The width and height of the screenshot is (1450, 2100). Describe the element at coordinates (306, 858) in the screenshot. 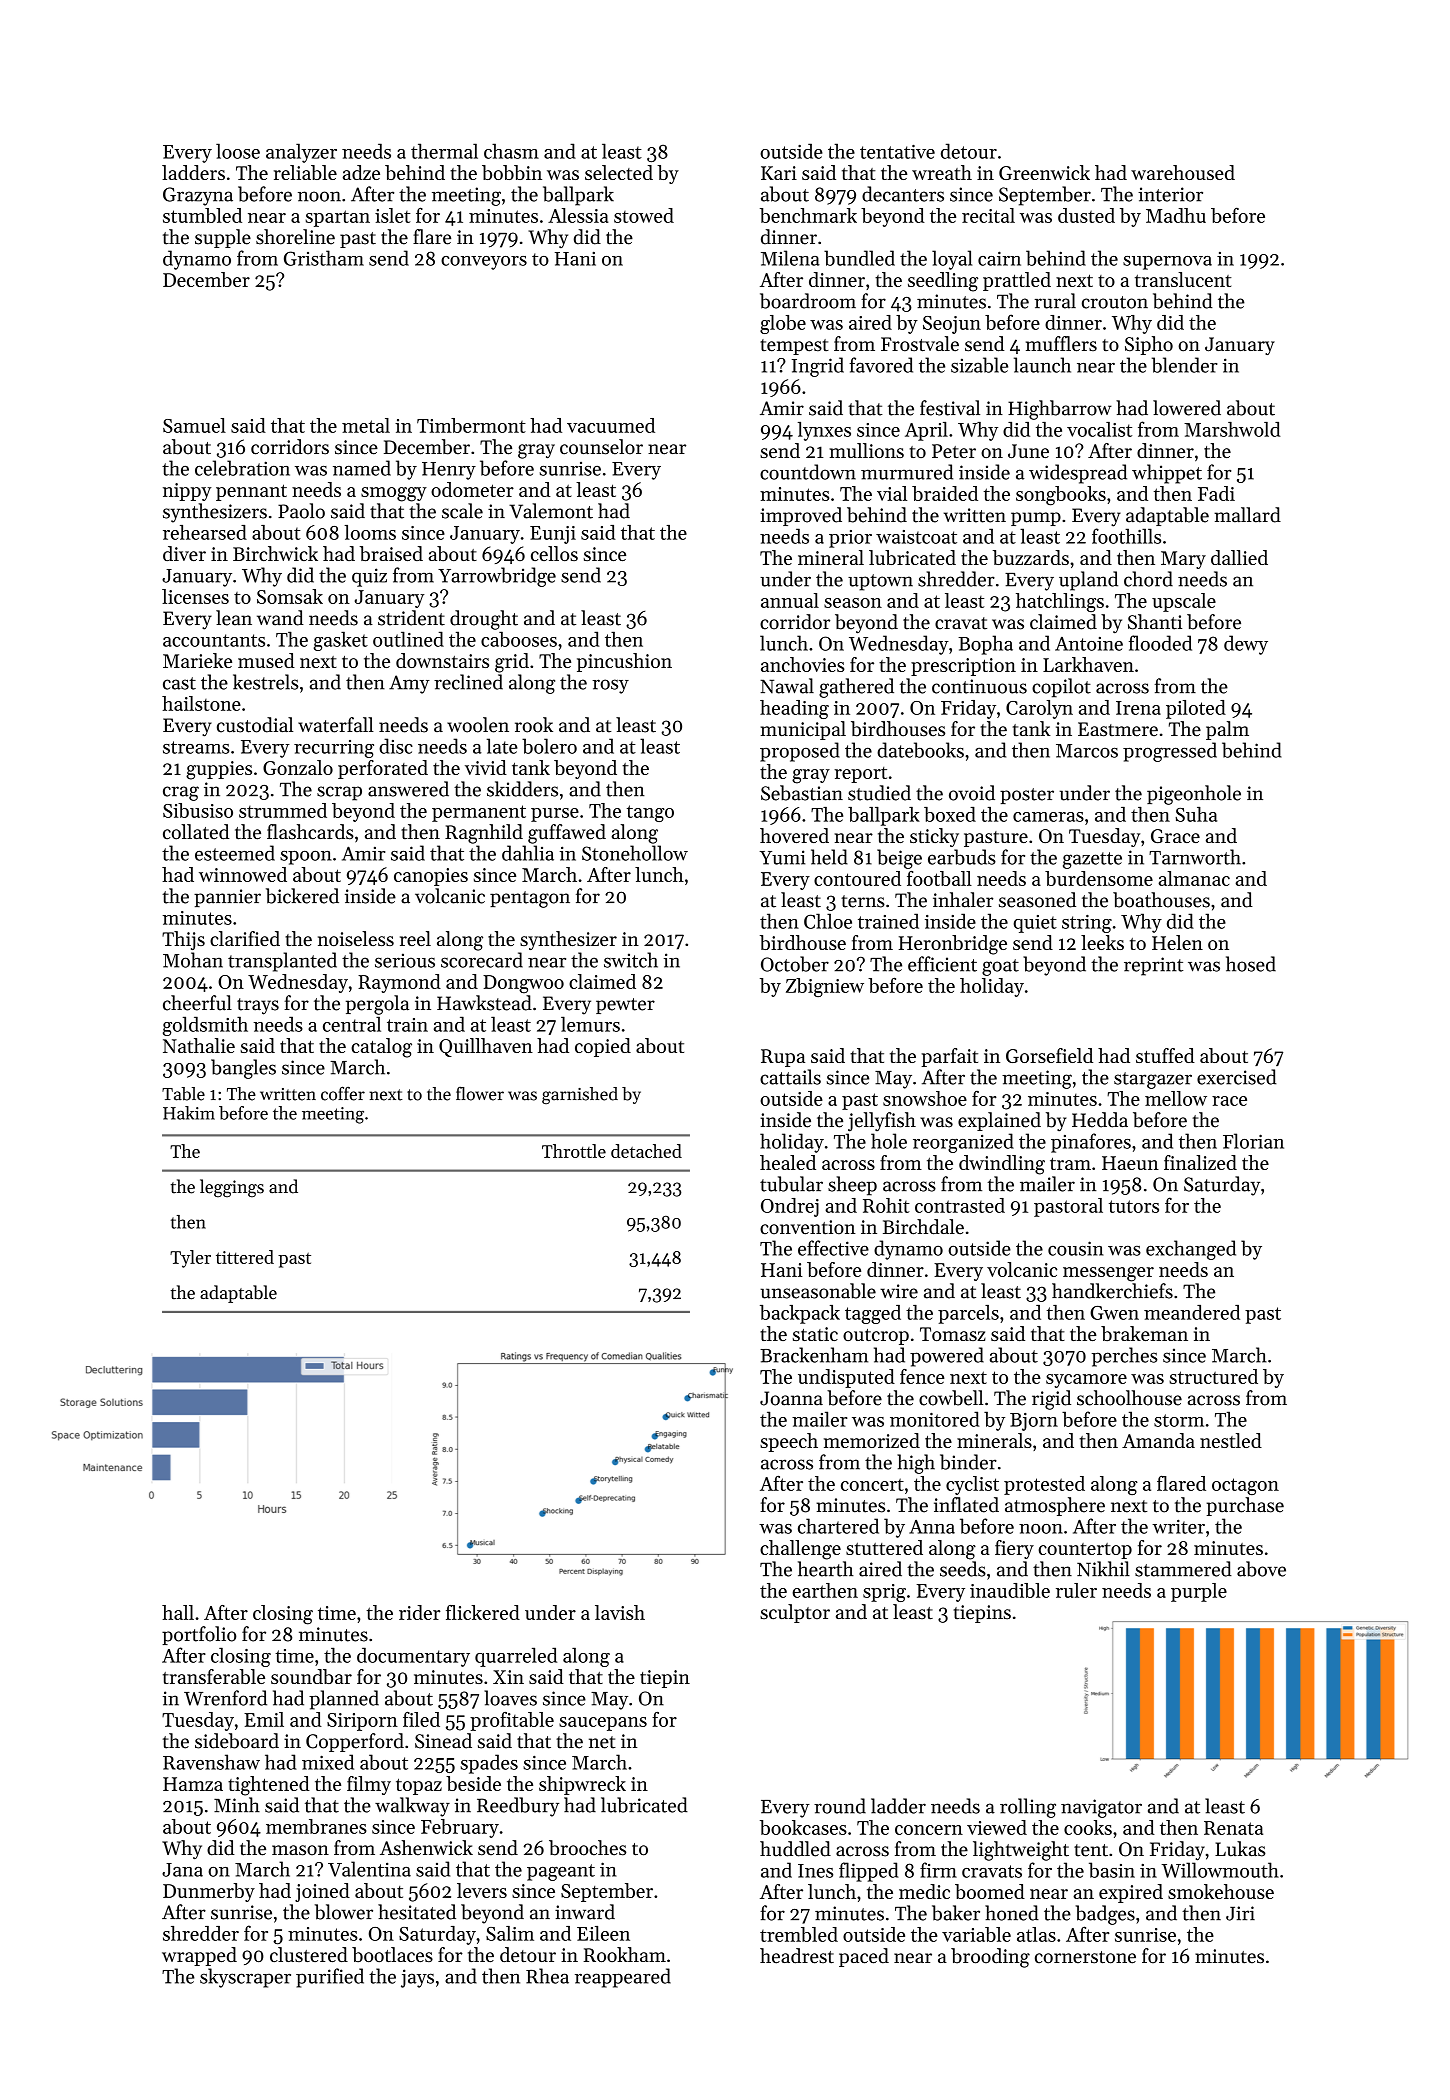

I see `spoon` at that location.
